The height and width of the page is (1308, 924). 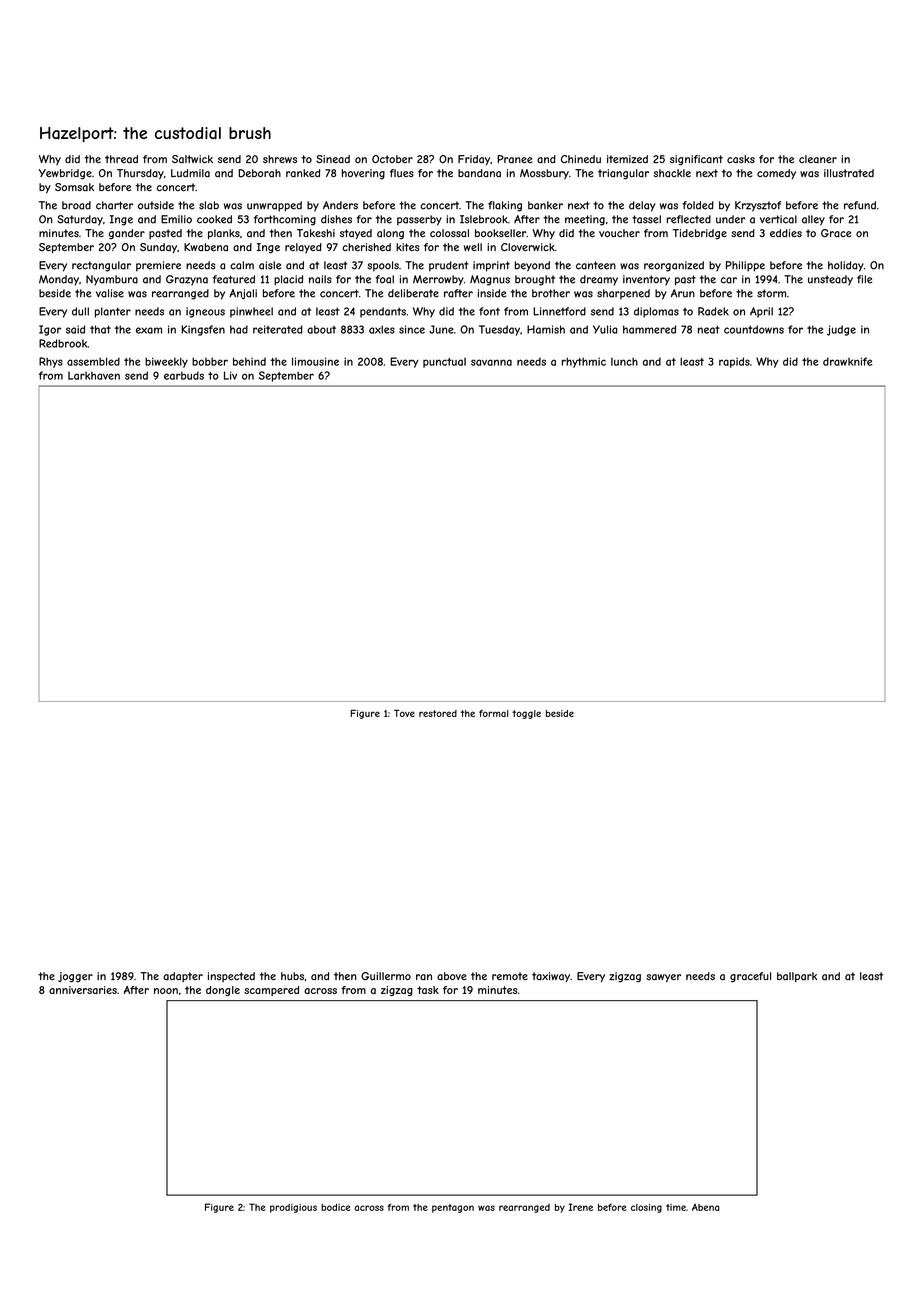 What do you see at coordinates (797, 977) in the page?
I see `ballpark` at bounding box center [797, 977].
